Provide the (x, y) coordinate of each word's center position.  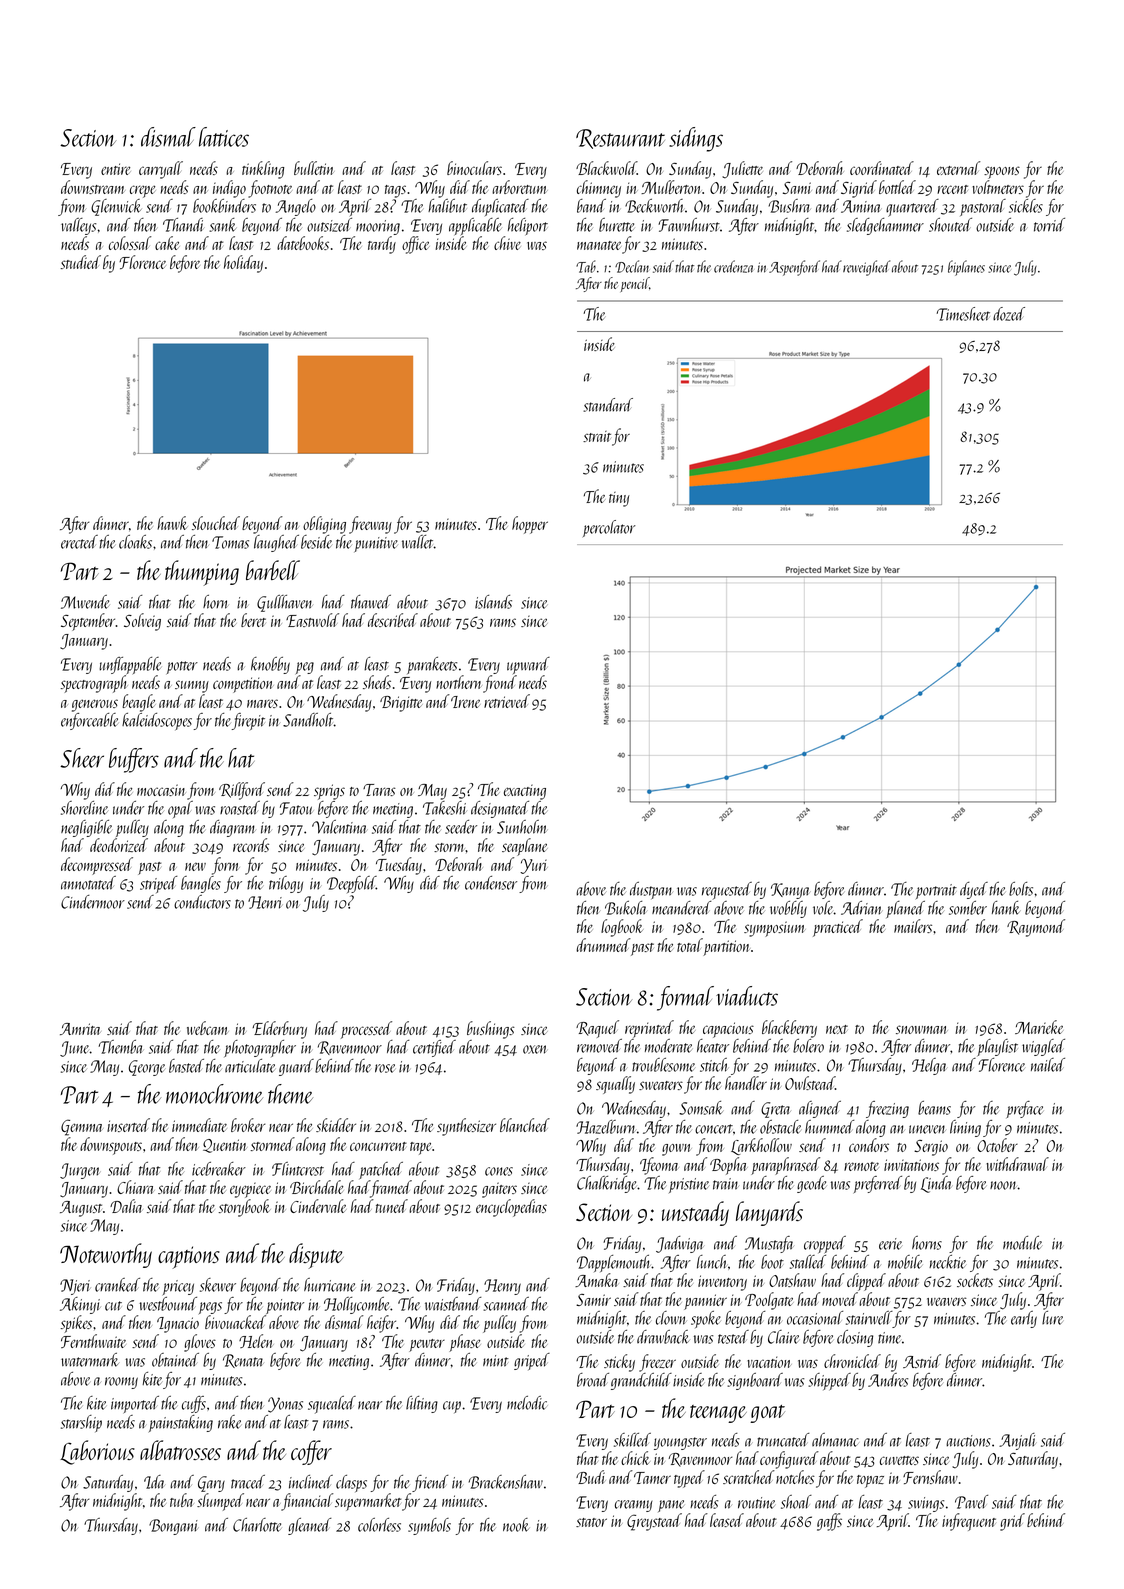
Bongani (173, 1527)
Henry (502, 1287)
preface (1024, 1109)
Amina (860, 206)
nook (516, 1525)
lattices (224, 137)
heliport (528, 226)
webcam (208, 1028)
